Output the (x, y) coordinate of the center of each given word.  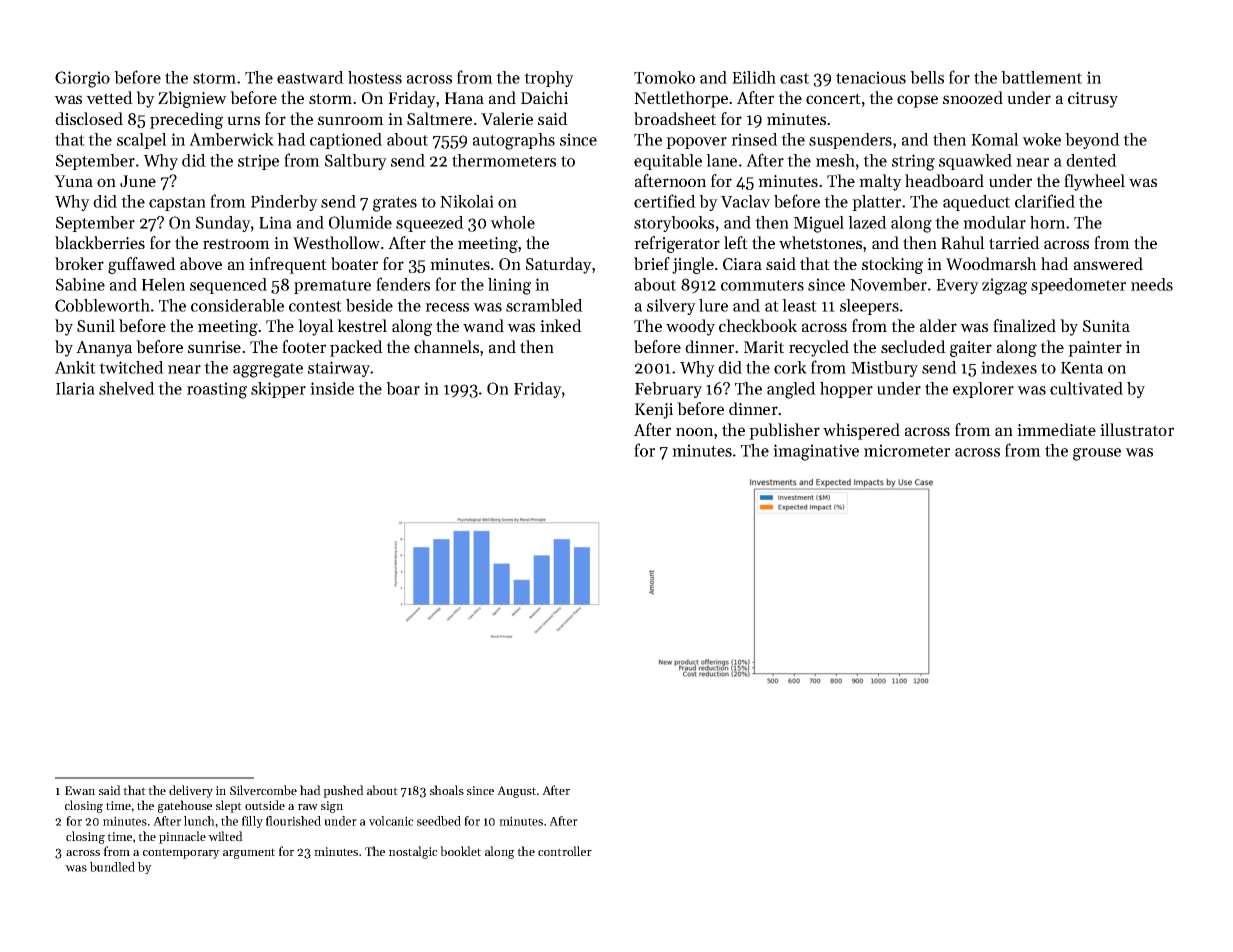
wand (483, 325)
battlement (1041, 77)
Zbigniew (192, 99)
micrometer (907, 450)
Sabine (80, 284)
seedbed (439, 821)
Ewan (80, 790)
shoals (447, 790)
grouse (1097, 454)
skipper (278, 390)
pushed (343, 791)
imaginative (816, 452)
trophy (549, 79)
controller (565, 851)
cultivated (1086, 388)
